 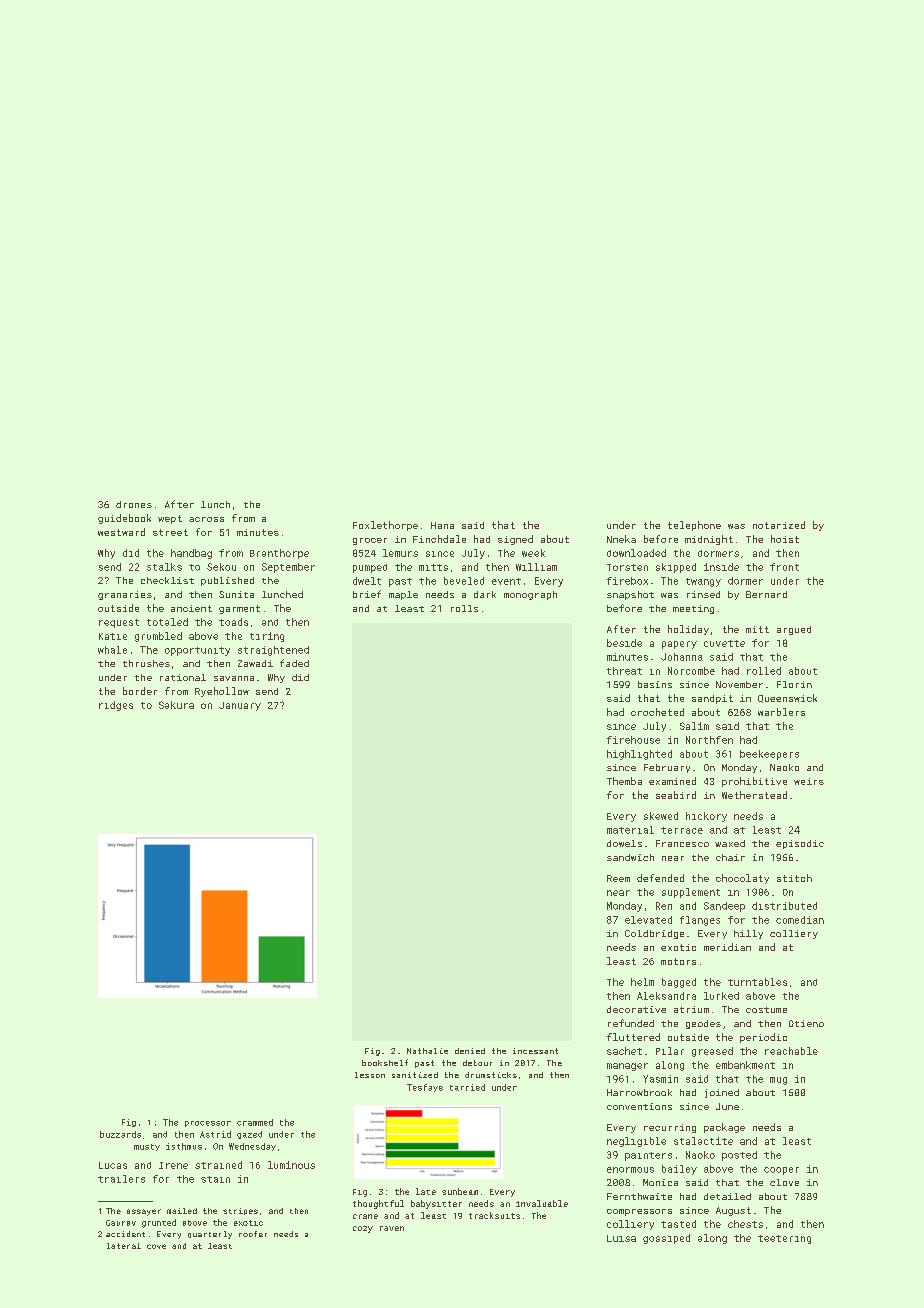 What do you see at coordinates (533, 553) in the screenshot?
I see `week` at bounding box center [533, 553].
